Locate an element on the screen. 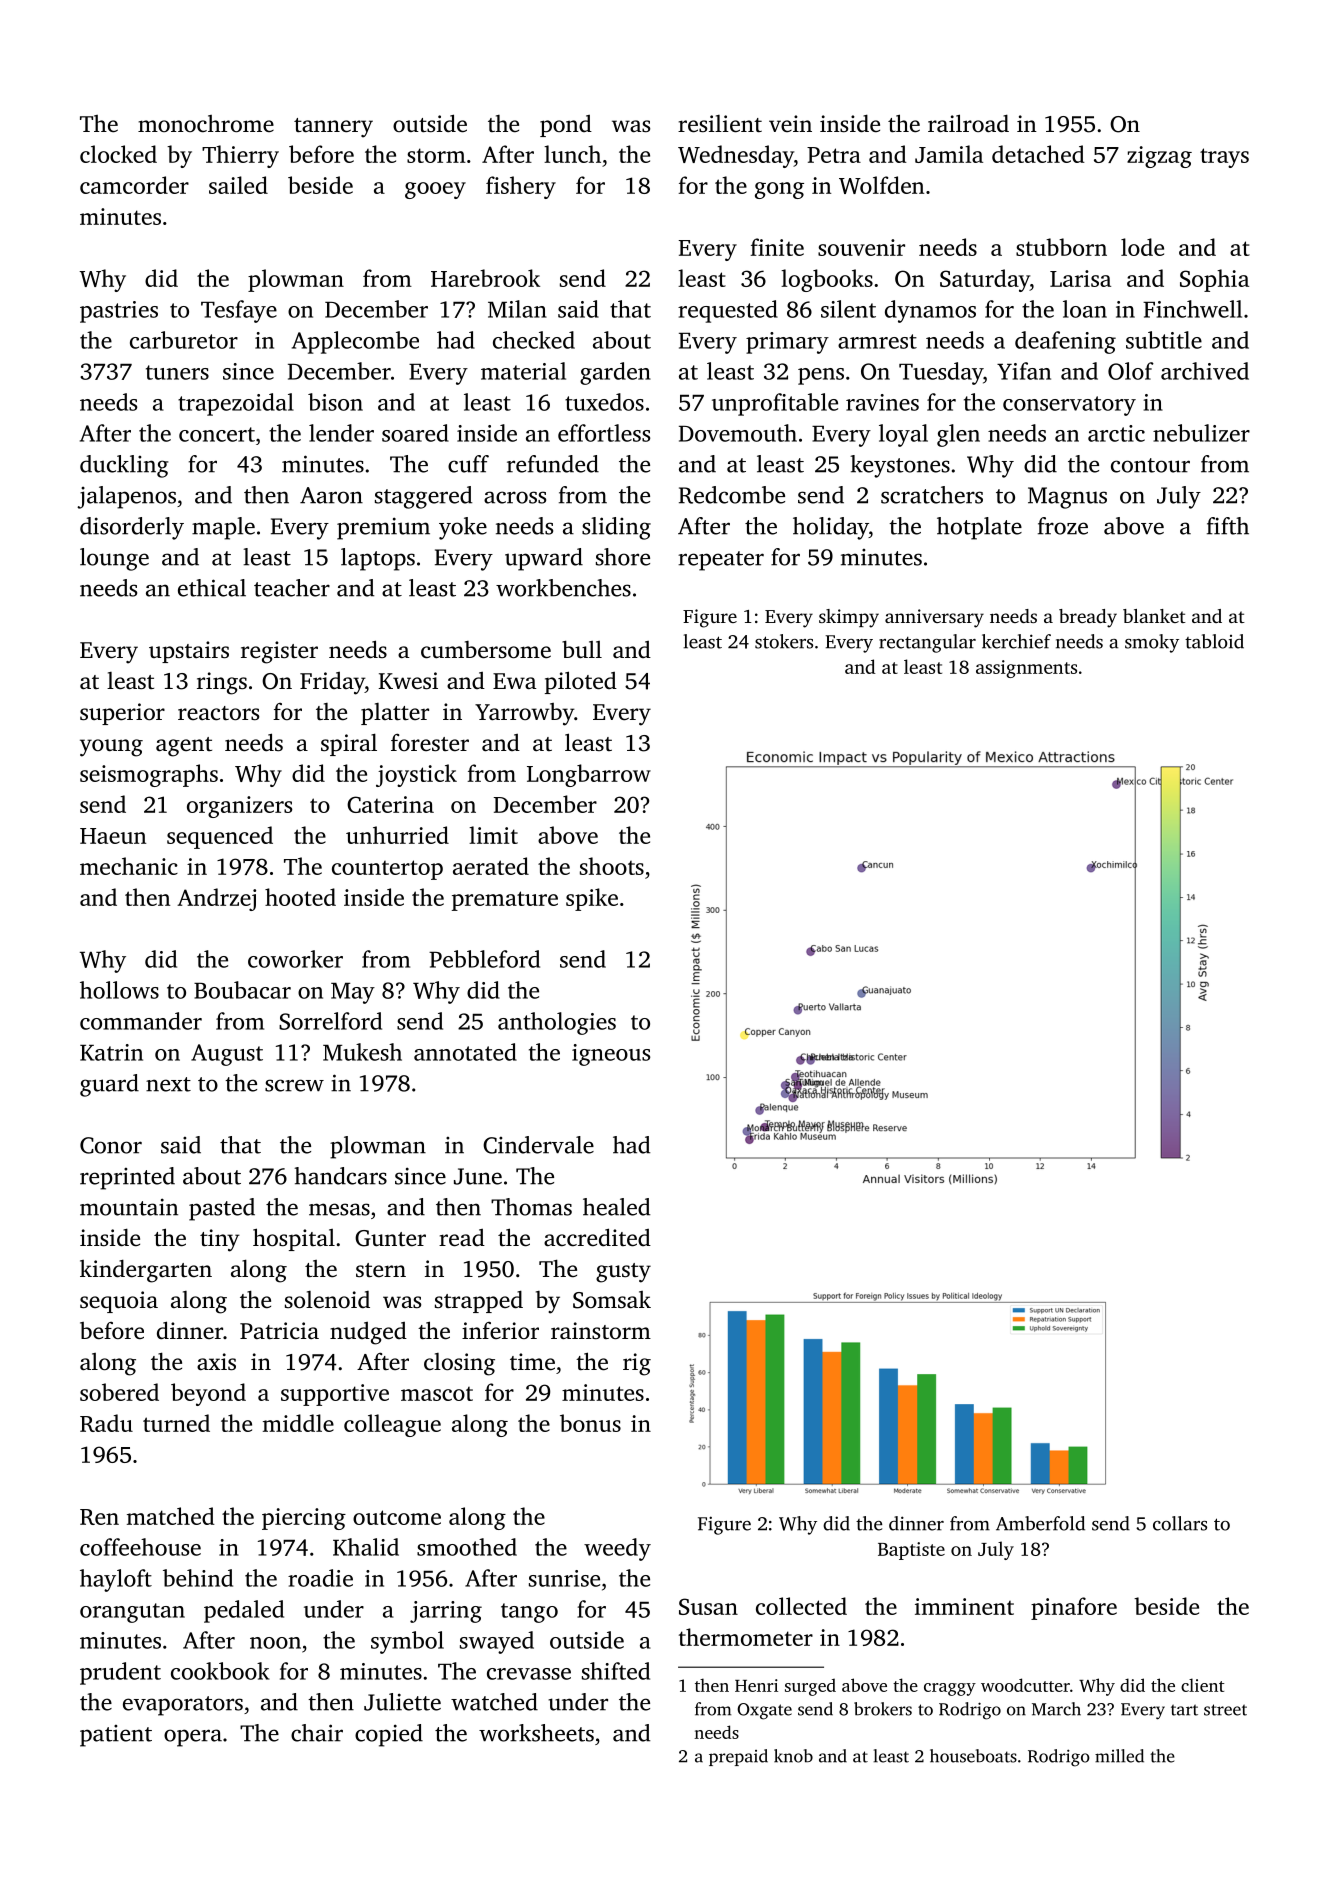 The image size is (1329, 1880). blanket is located at coordinates (1154, 616).
